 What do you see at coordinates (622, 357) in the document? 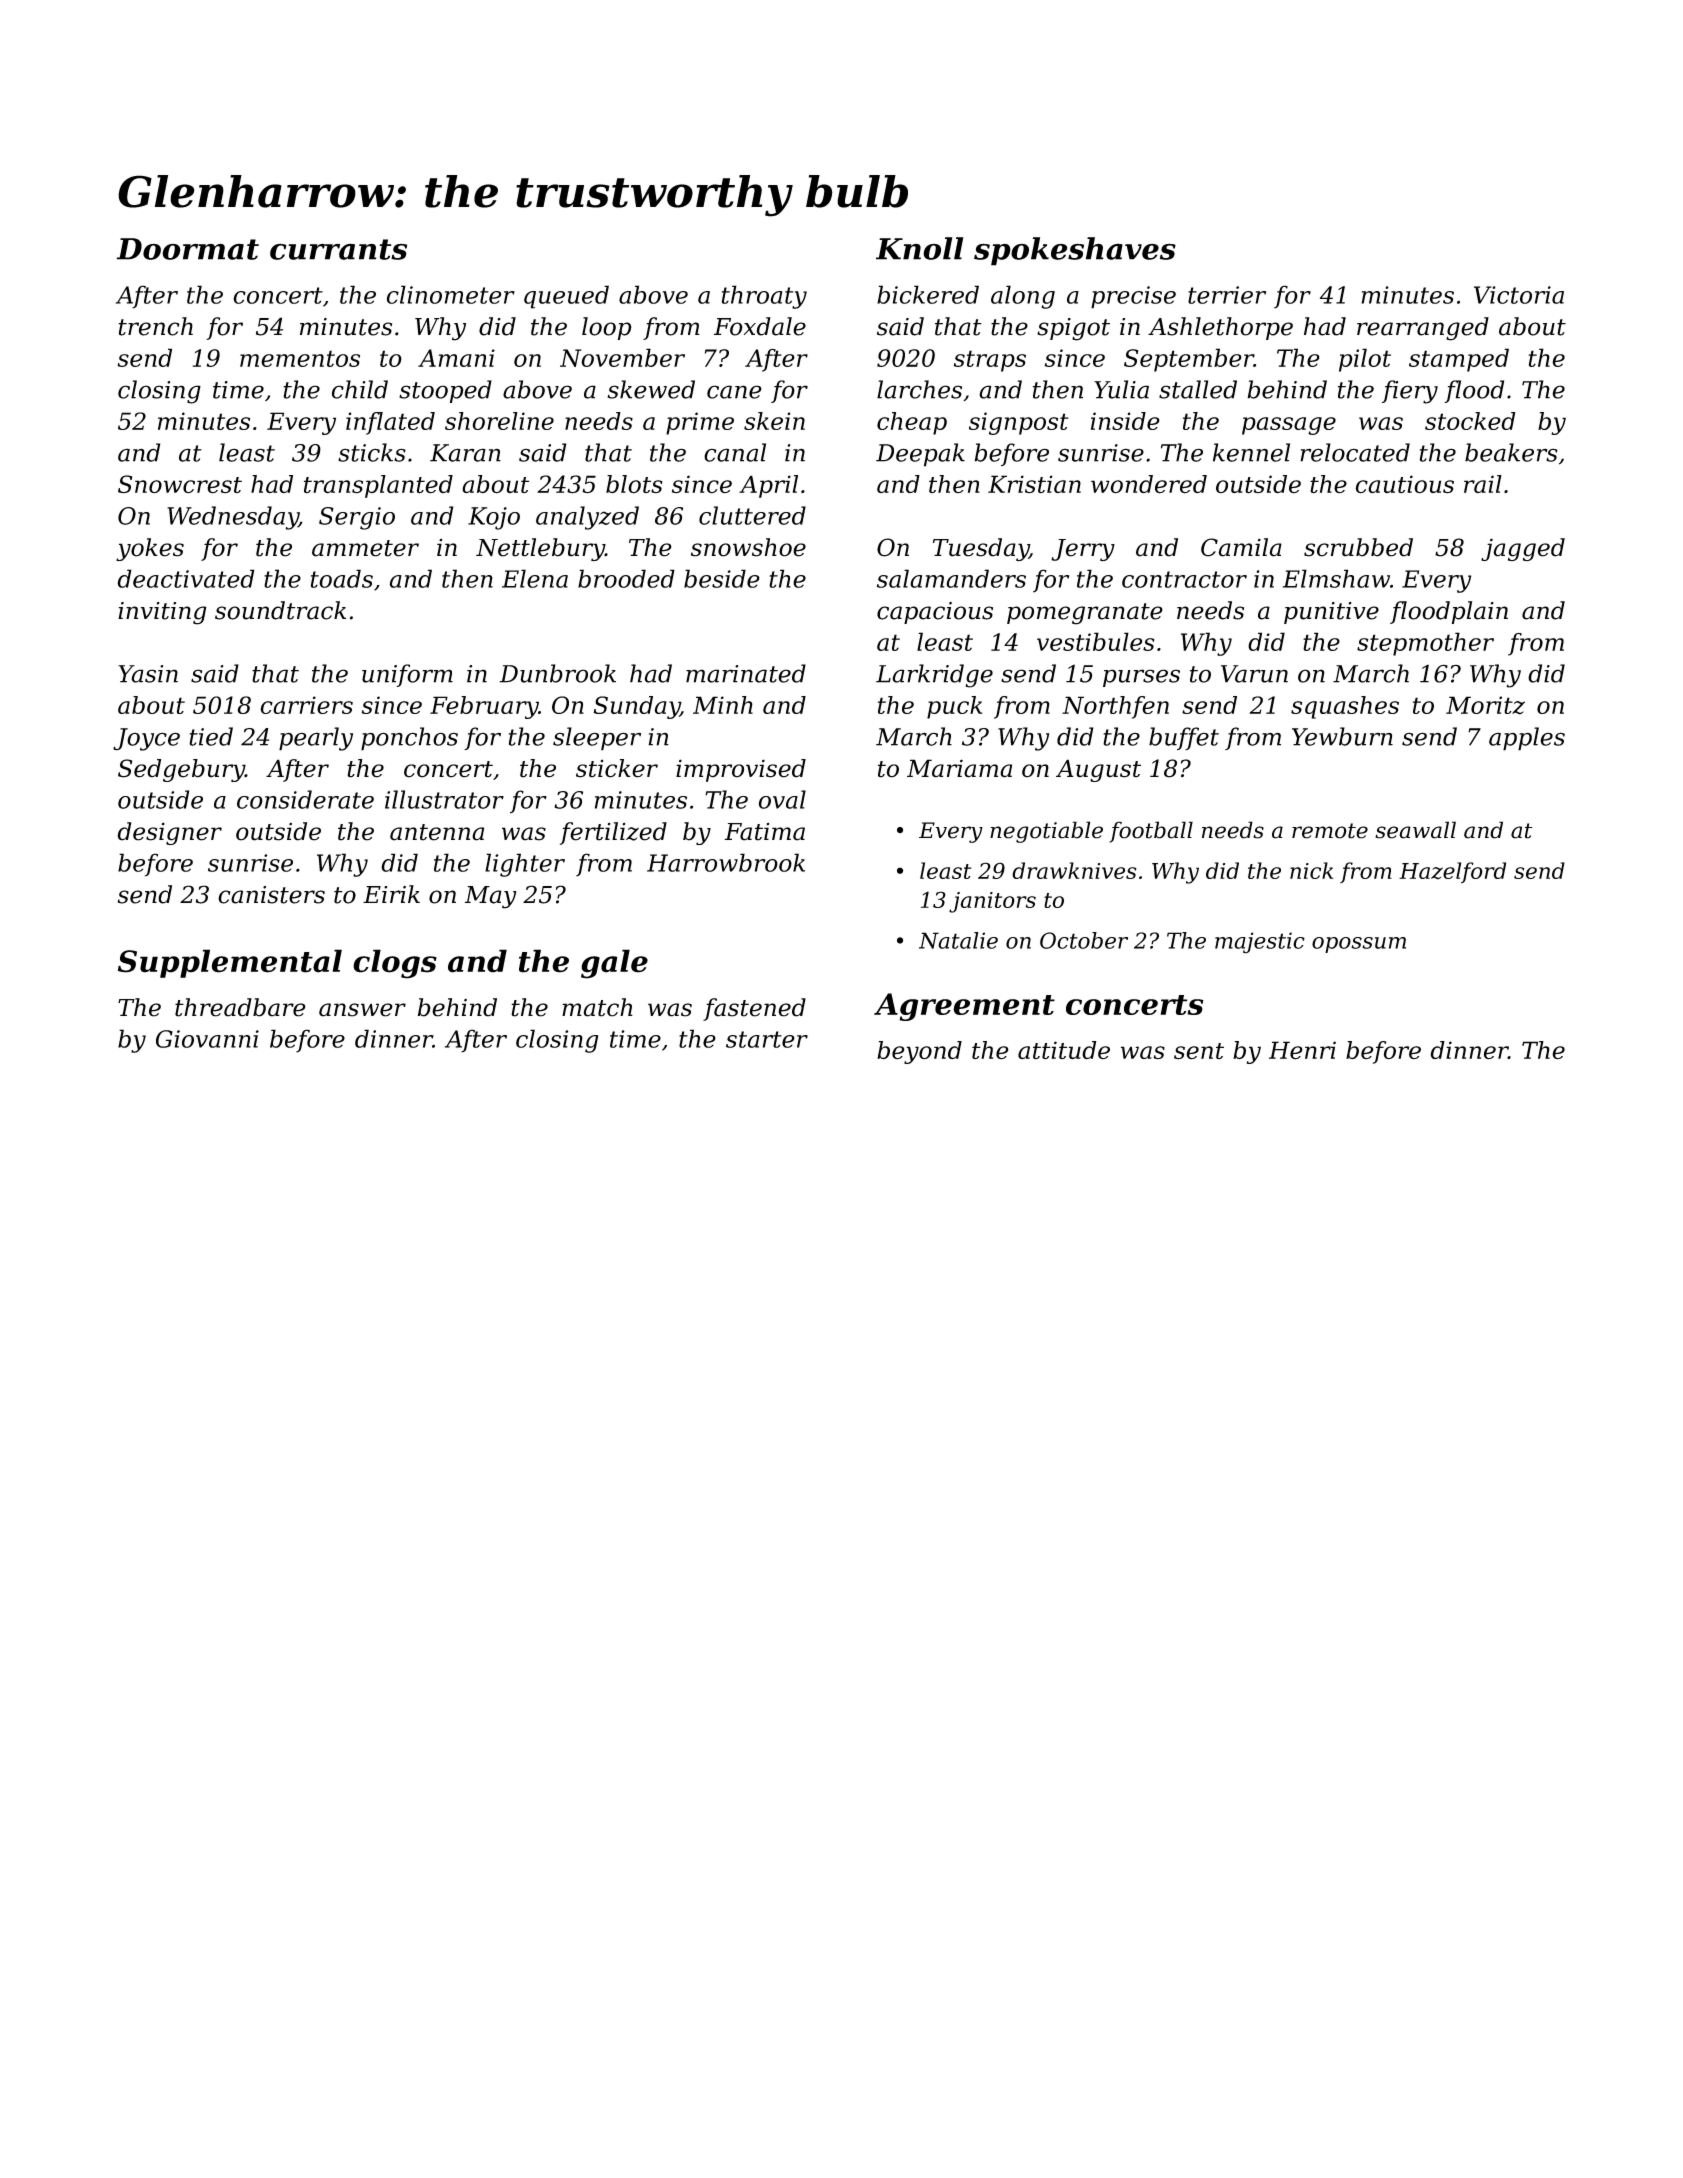
I see `November` at bounding box center [622, 357].
